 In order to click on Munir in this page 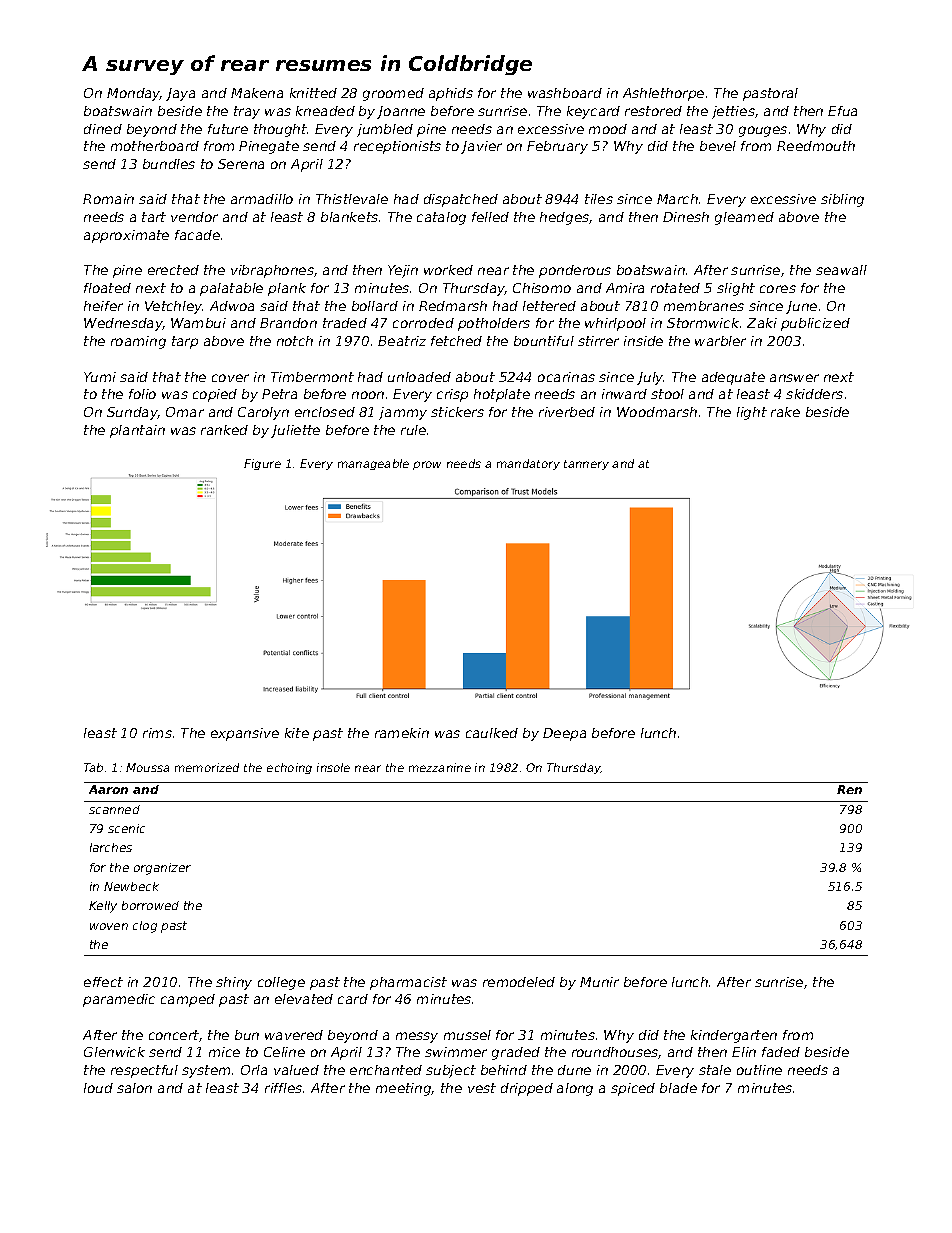, I will do `click(599, 982)`.
